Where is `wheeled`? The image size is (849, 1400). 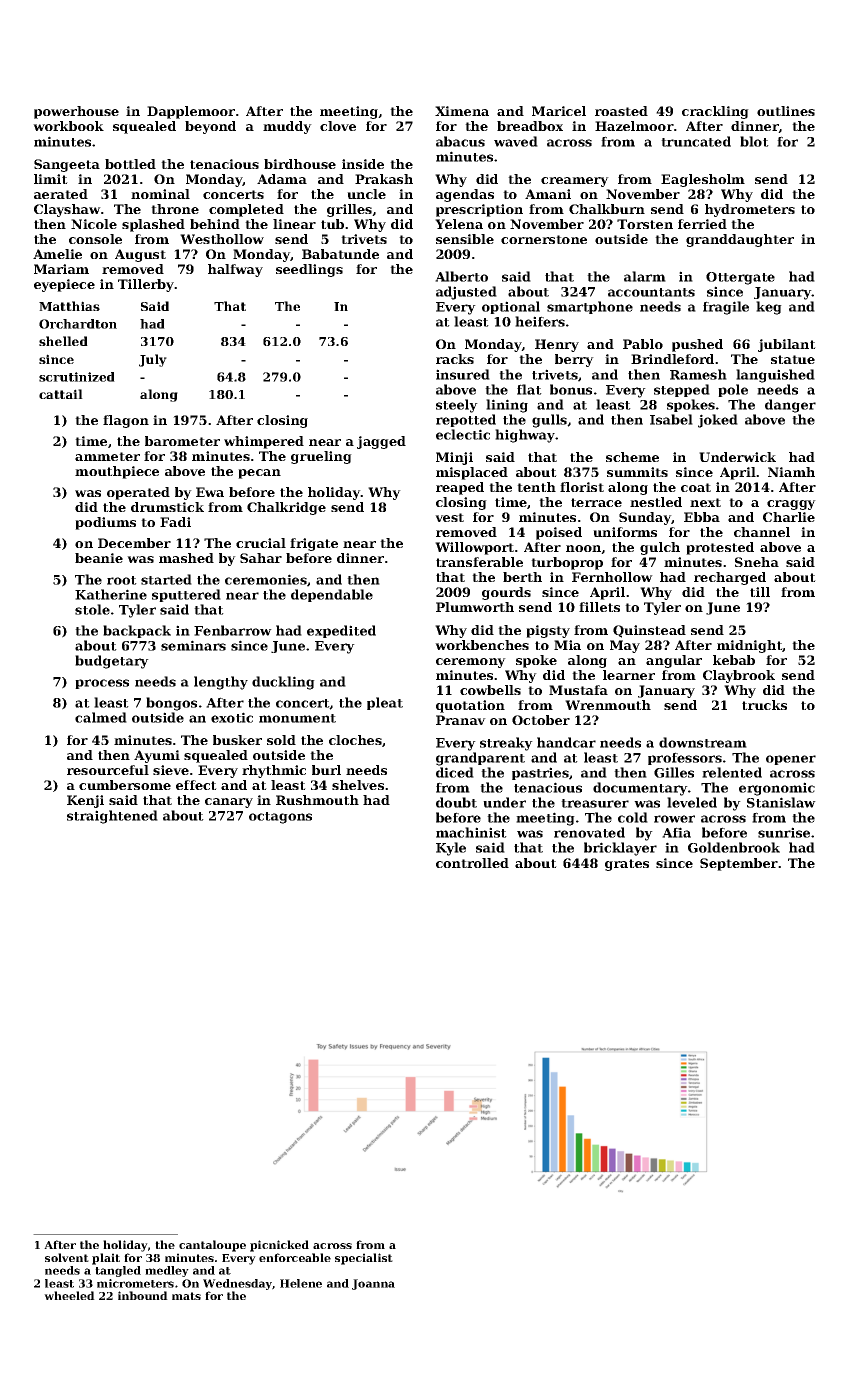 wheeled is located at coordinates (69, 1295).
